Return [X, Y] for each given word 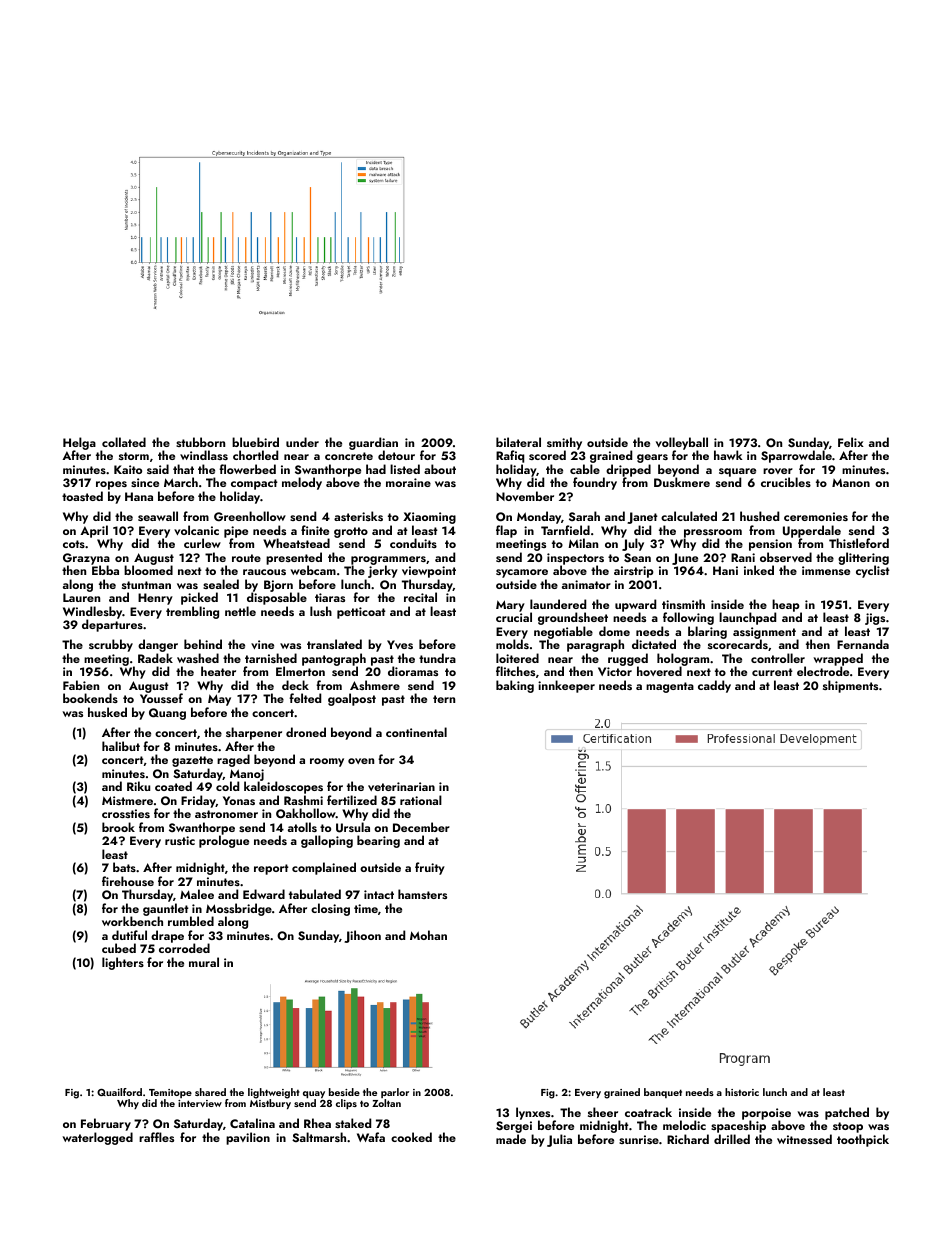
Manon [851, 482]
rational [421, 800]
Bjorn [278, 586]
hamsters [422, 894]
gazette [192, 761]
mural [204, 962]
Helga [79, 444]
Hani [725, 570]
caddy [714, 686]
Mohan [428, 935]
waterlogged [98, 1138]
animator [586, 584]
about [440, 469]
